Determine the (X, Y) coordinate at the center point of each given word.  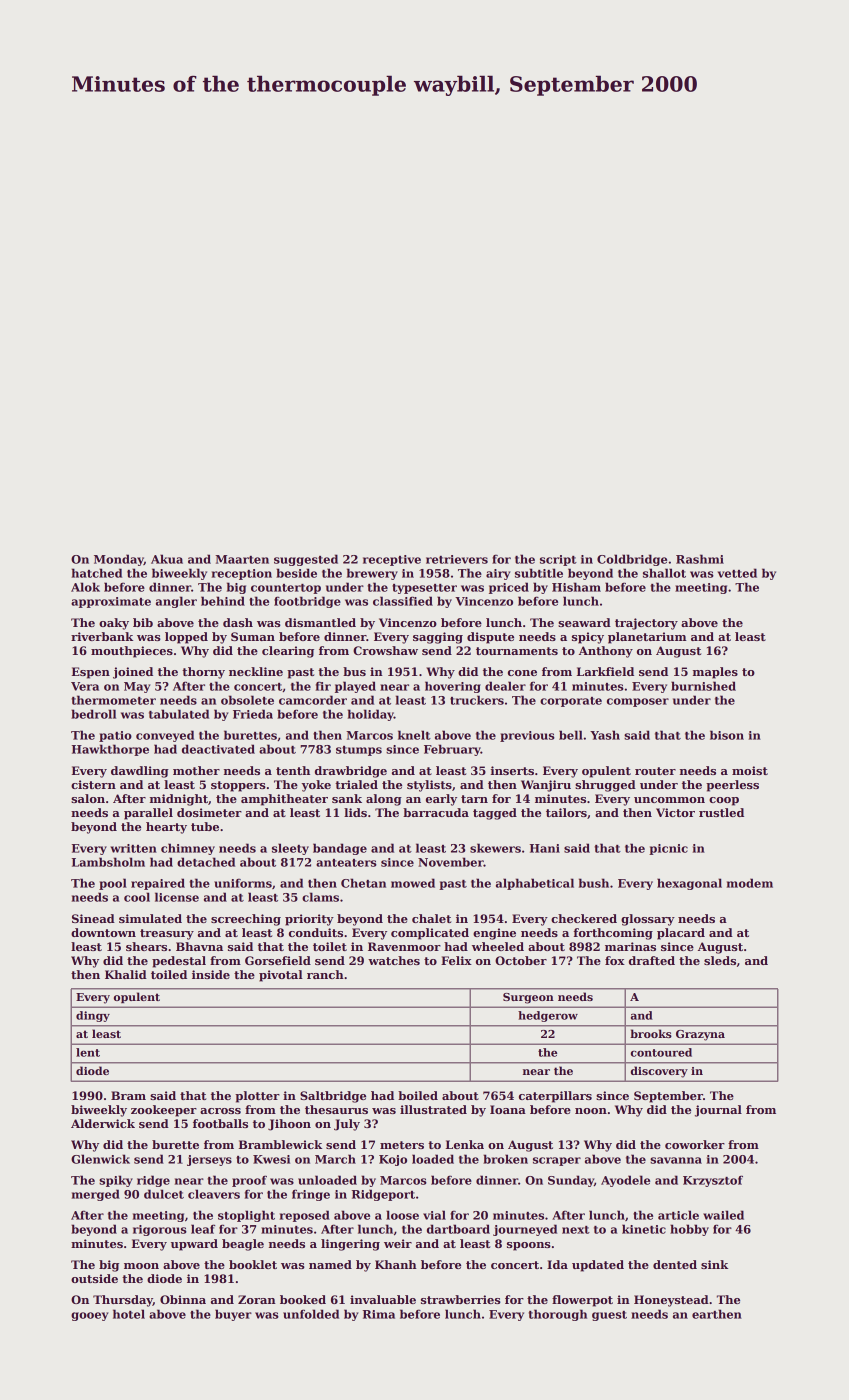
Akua (167, 559)
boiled (418, 1095)
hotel (129, 1314)
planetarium (647, 638)
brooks (651, 1033)
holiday (371, 715)
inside (211, 974)
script (558, 560)
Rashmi (700, 559)
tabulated (179, 714)
